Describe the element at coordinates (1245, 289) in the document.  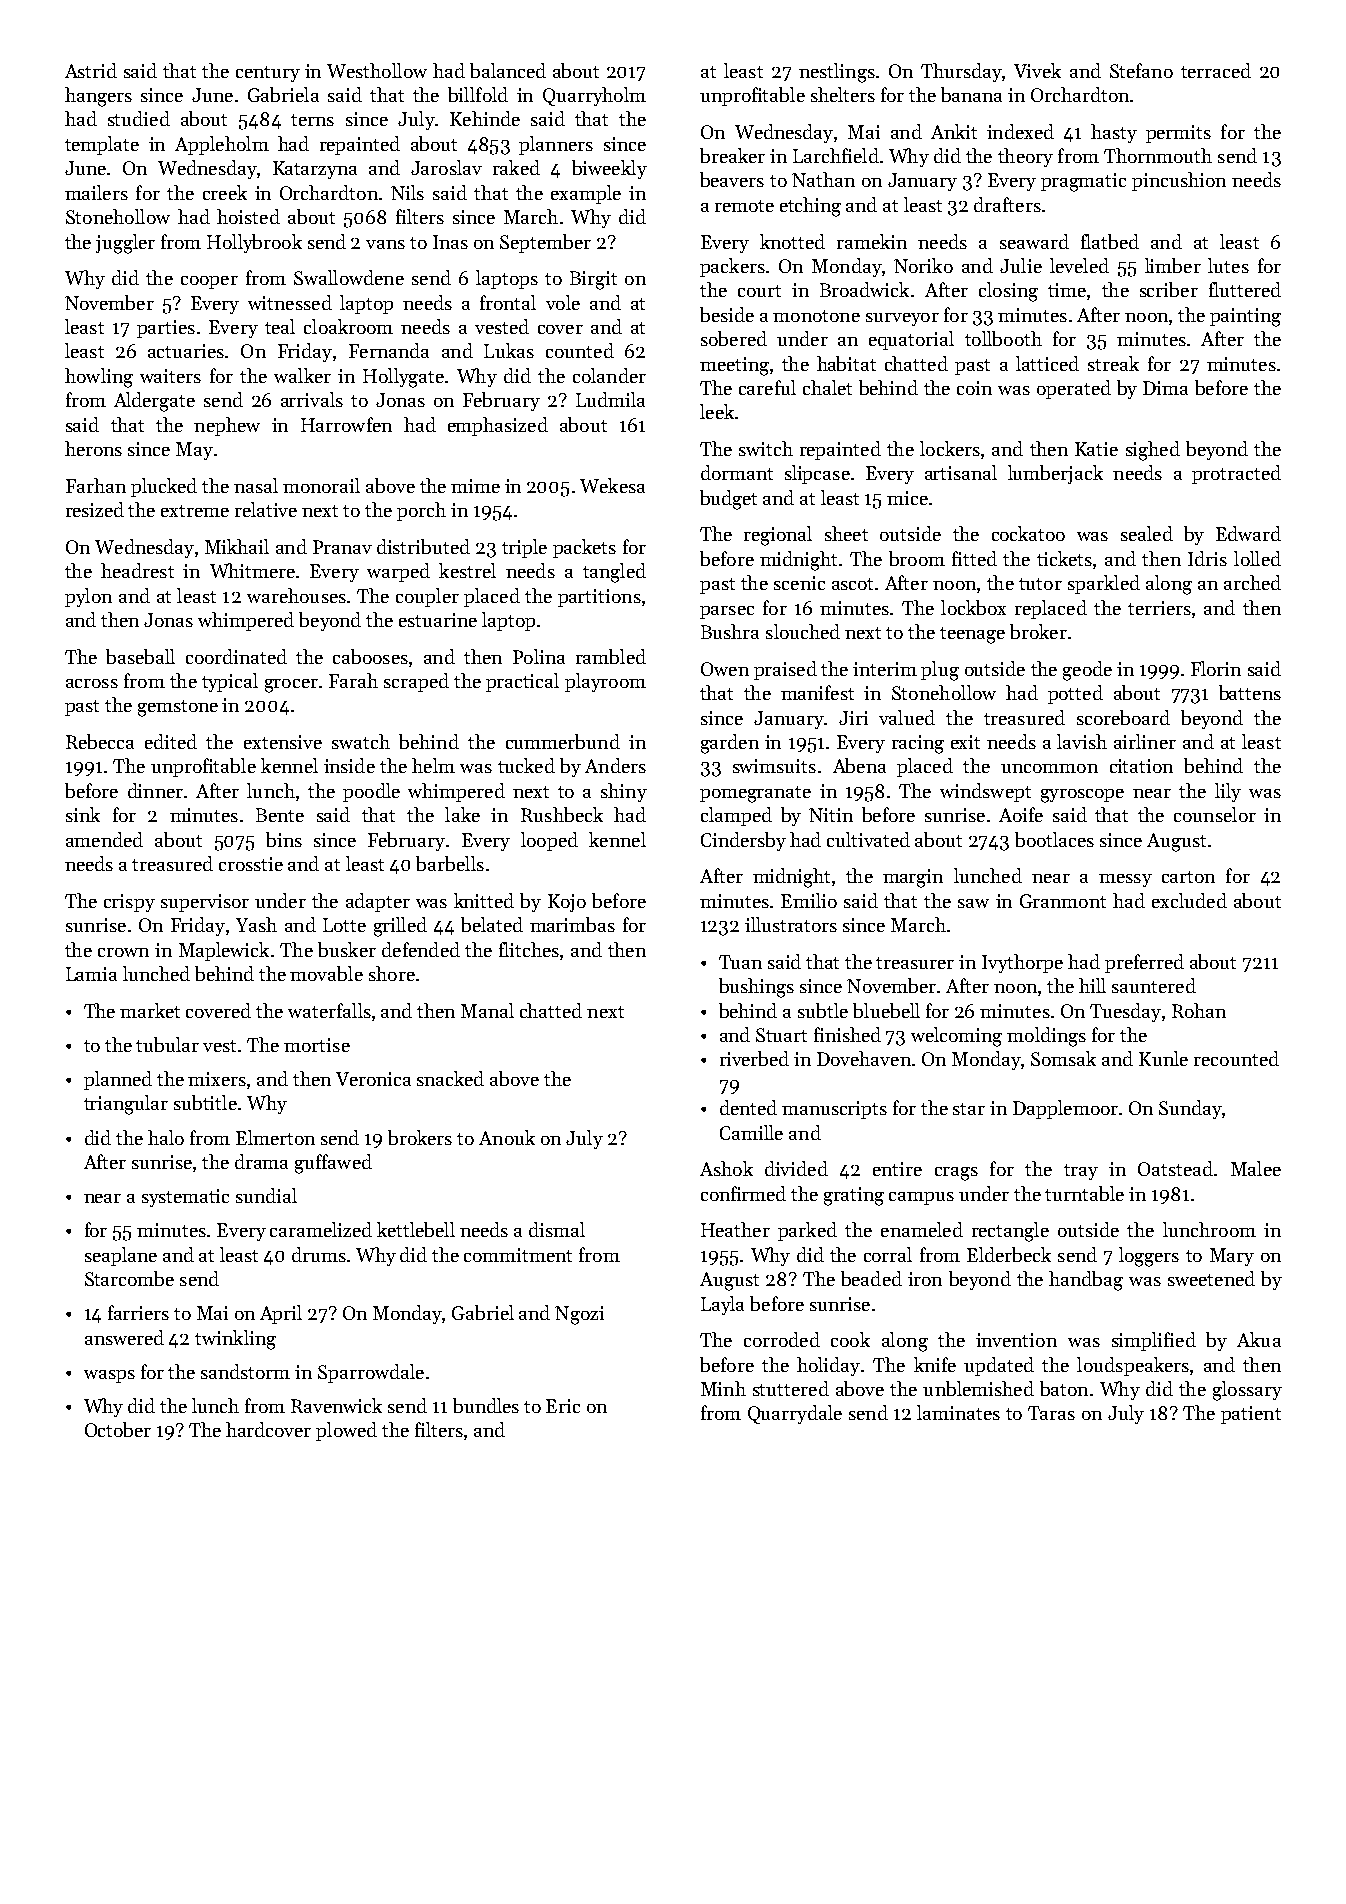
I see `fluttered` at that location.
